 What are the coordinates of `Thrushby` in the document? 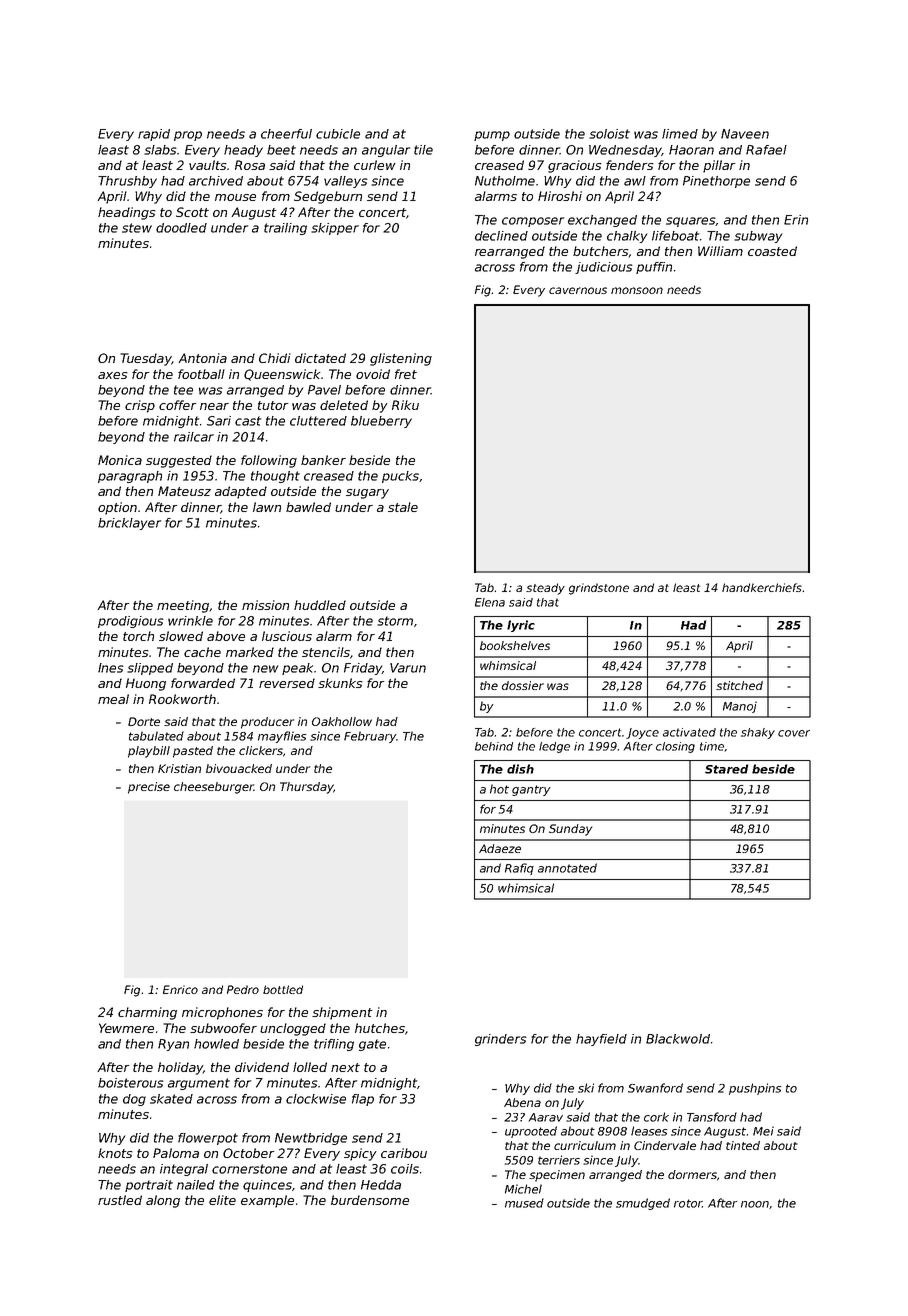 It's located at (127, 182).
